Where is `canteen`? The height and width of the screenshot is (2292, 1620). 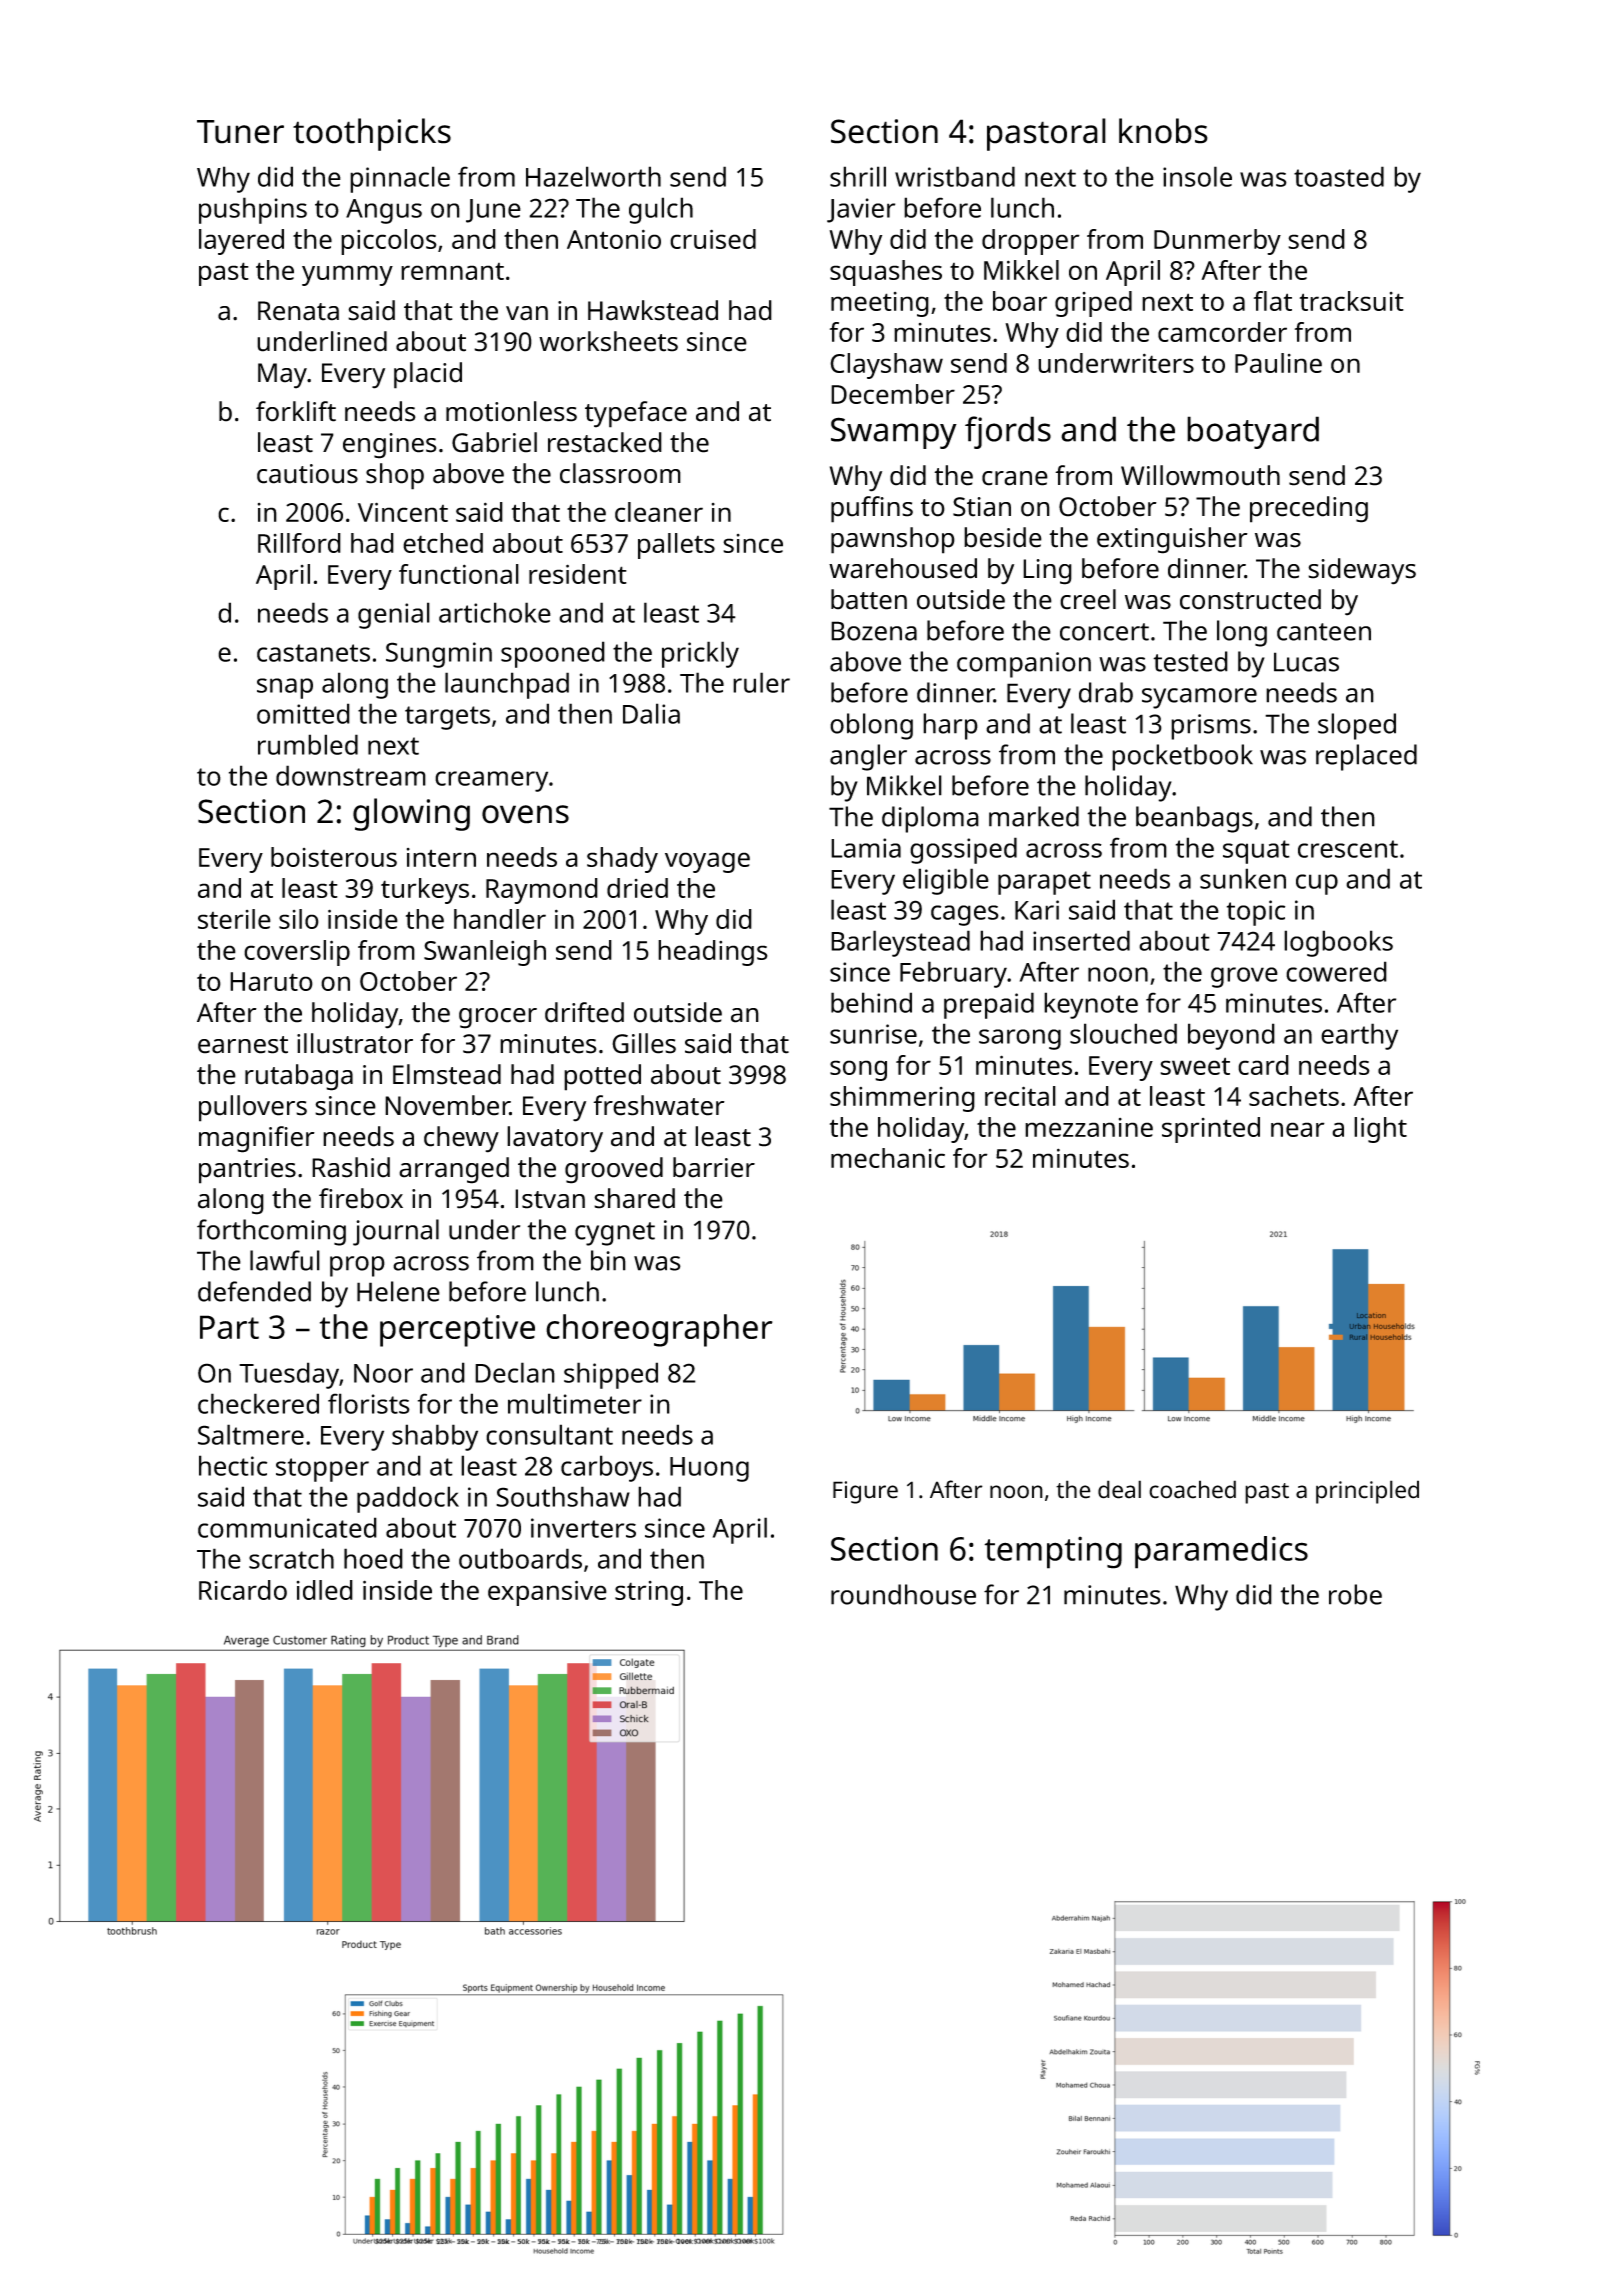 canteen is located at coordinates (1324, 632).
